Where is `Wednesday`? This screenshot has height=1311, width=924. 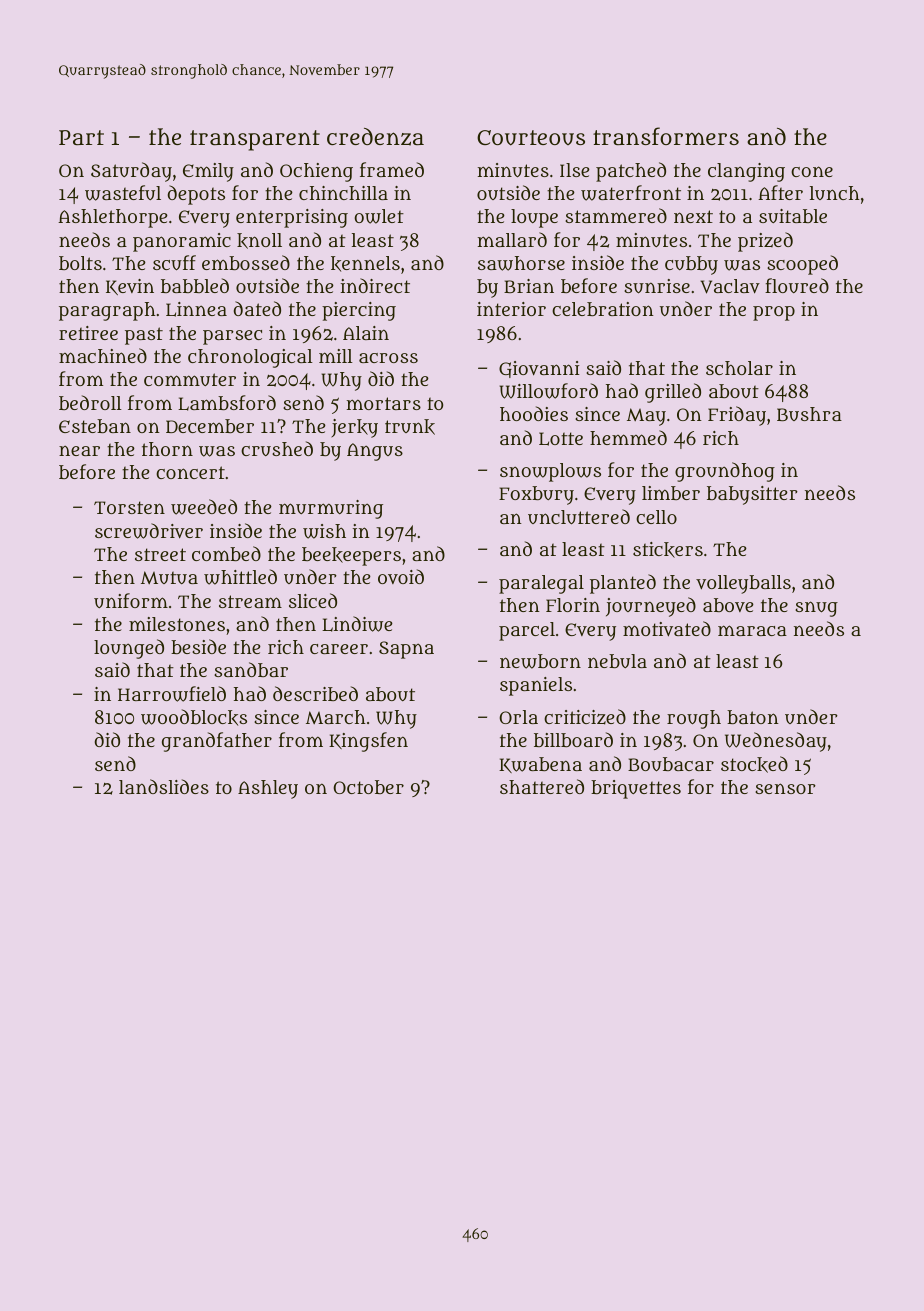
Wednesday is located at coordinates (776, 742).
